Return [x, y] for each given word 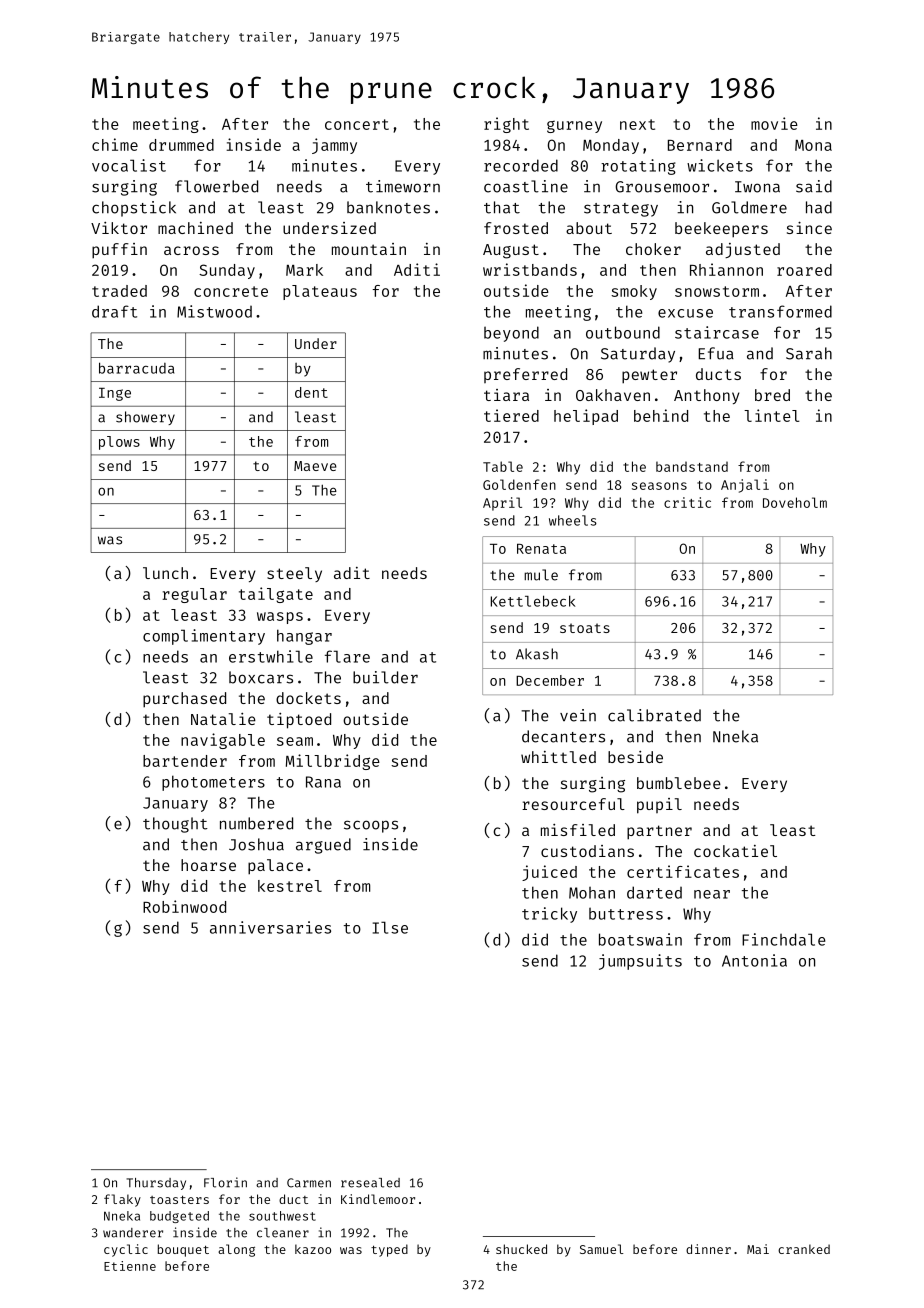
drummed [181, 145]
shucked [521, 1249]
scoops [371, 826]
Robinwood [184, 906]
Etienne [130, 1266]
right [506, 125]
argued [323, 846]
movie [774, 123]
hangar [304, 637]
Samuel [601, 1249]
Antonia [754, 960]
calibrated [654, 715]
